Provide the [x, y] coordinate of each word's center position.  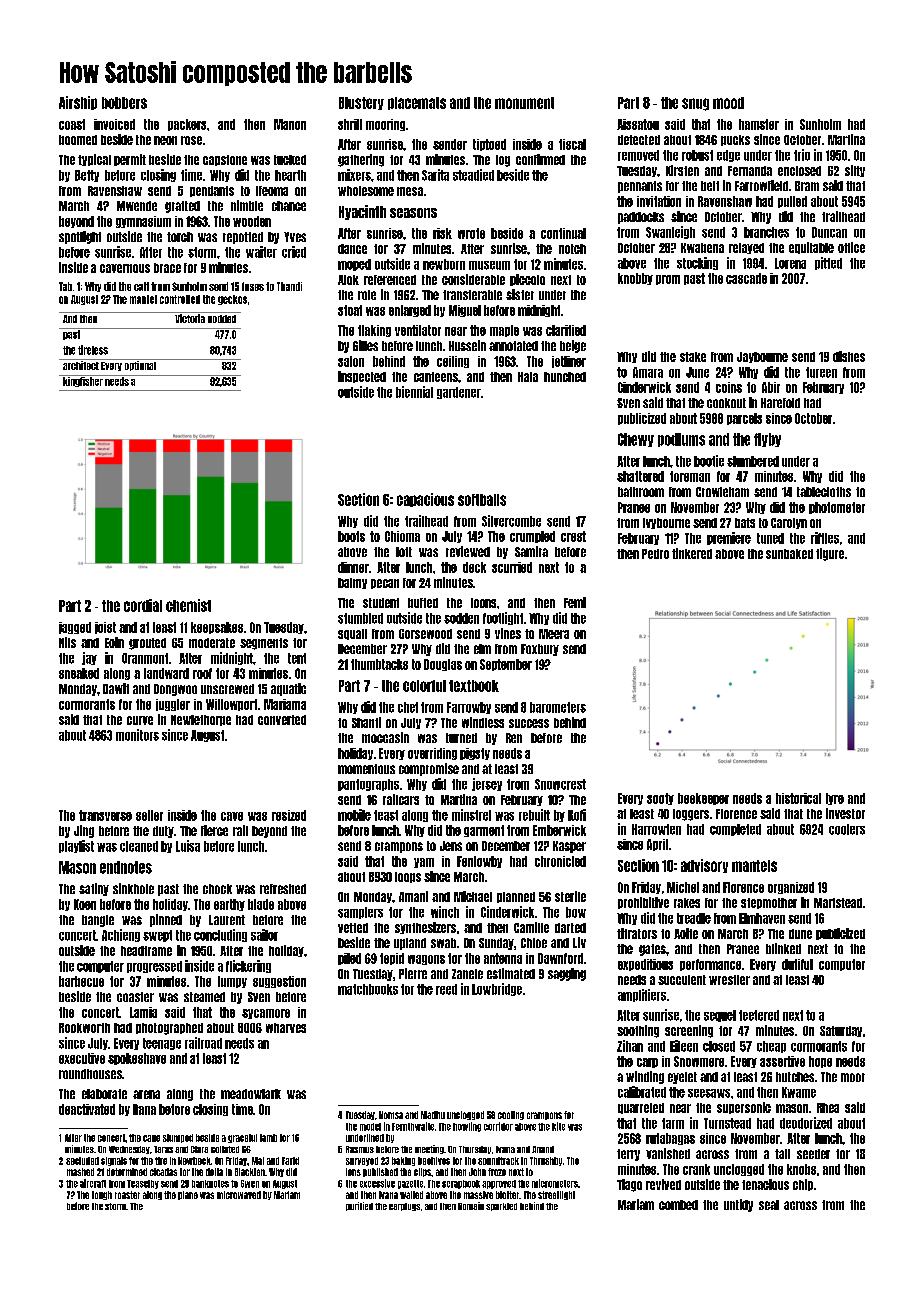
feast [386, 815]
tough [102, 1195]
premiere [729, 538]
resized [289, 815]
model [370, 1127]
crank [696, 1169]
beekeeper [703, 799]
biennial [414, 392]
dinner [353, 567]
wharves [286, 1028]
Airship [78, 103]
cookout [726, 403]
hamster [759, 124]
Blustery [361, 103]
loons [483, 603]
